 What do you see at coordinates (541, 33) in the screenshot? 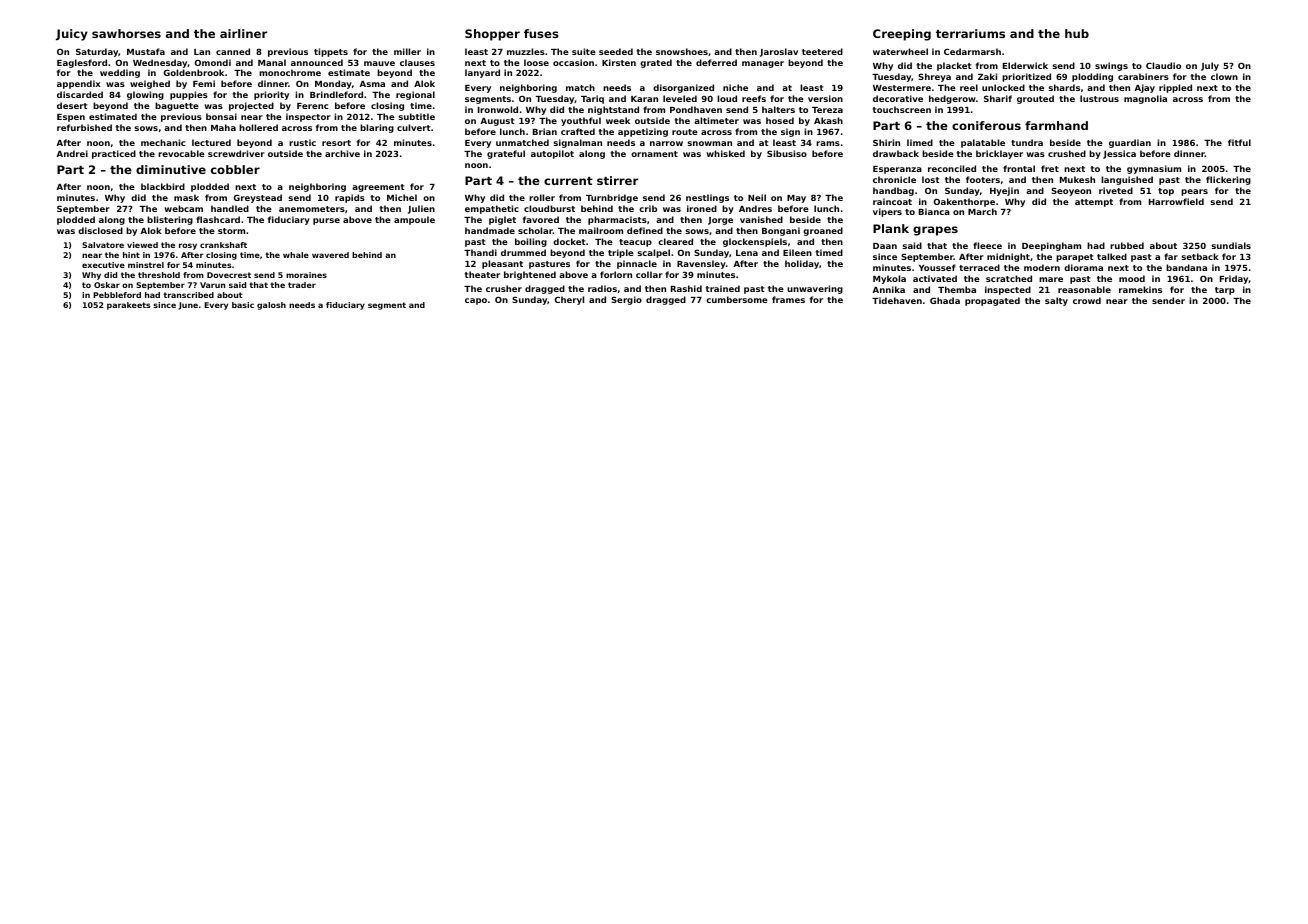
I see `fuses` at bounding box center [541, 33].
